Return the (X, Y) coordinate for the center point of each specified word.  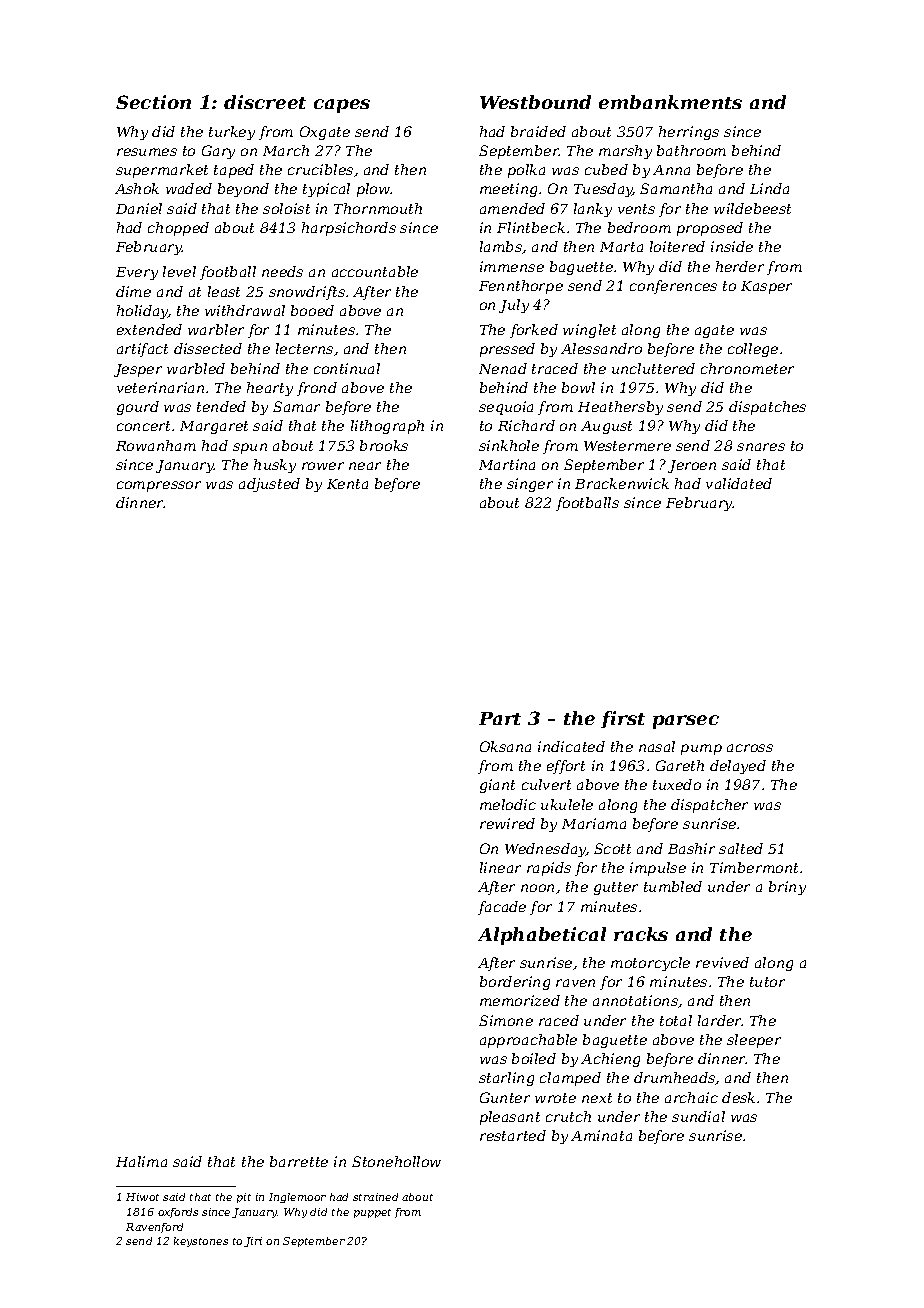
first (623, 719)
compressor (159, 486)
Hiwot (142, 1197)
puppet (372, 1213)
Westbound (535, 102)
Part (500, 718)
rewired (507, 823)
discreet (265, 102)
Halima (141, 1161)
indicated (571, 746)
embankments (670, 102)
